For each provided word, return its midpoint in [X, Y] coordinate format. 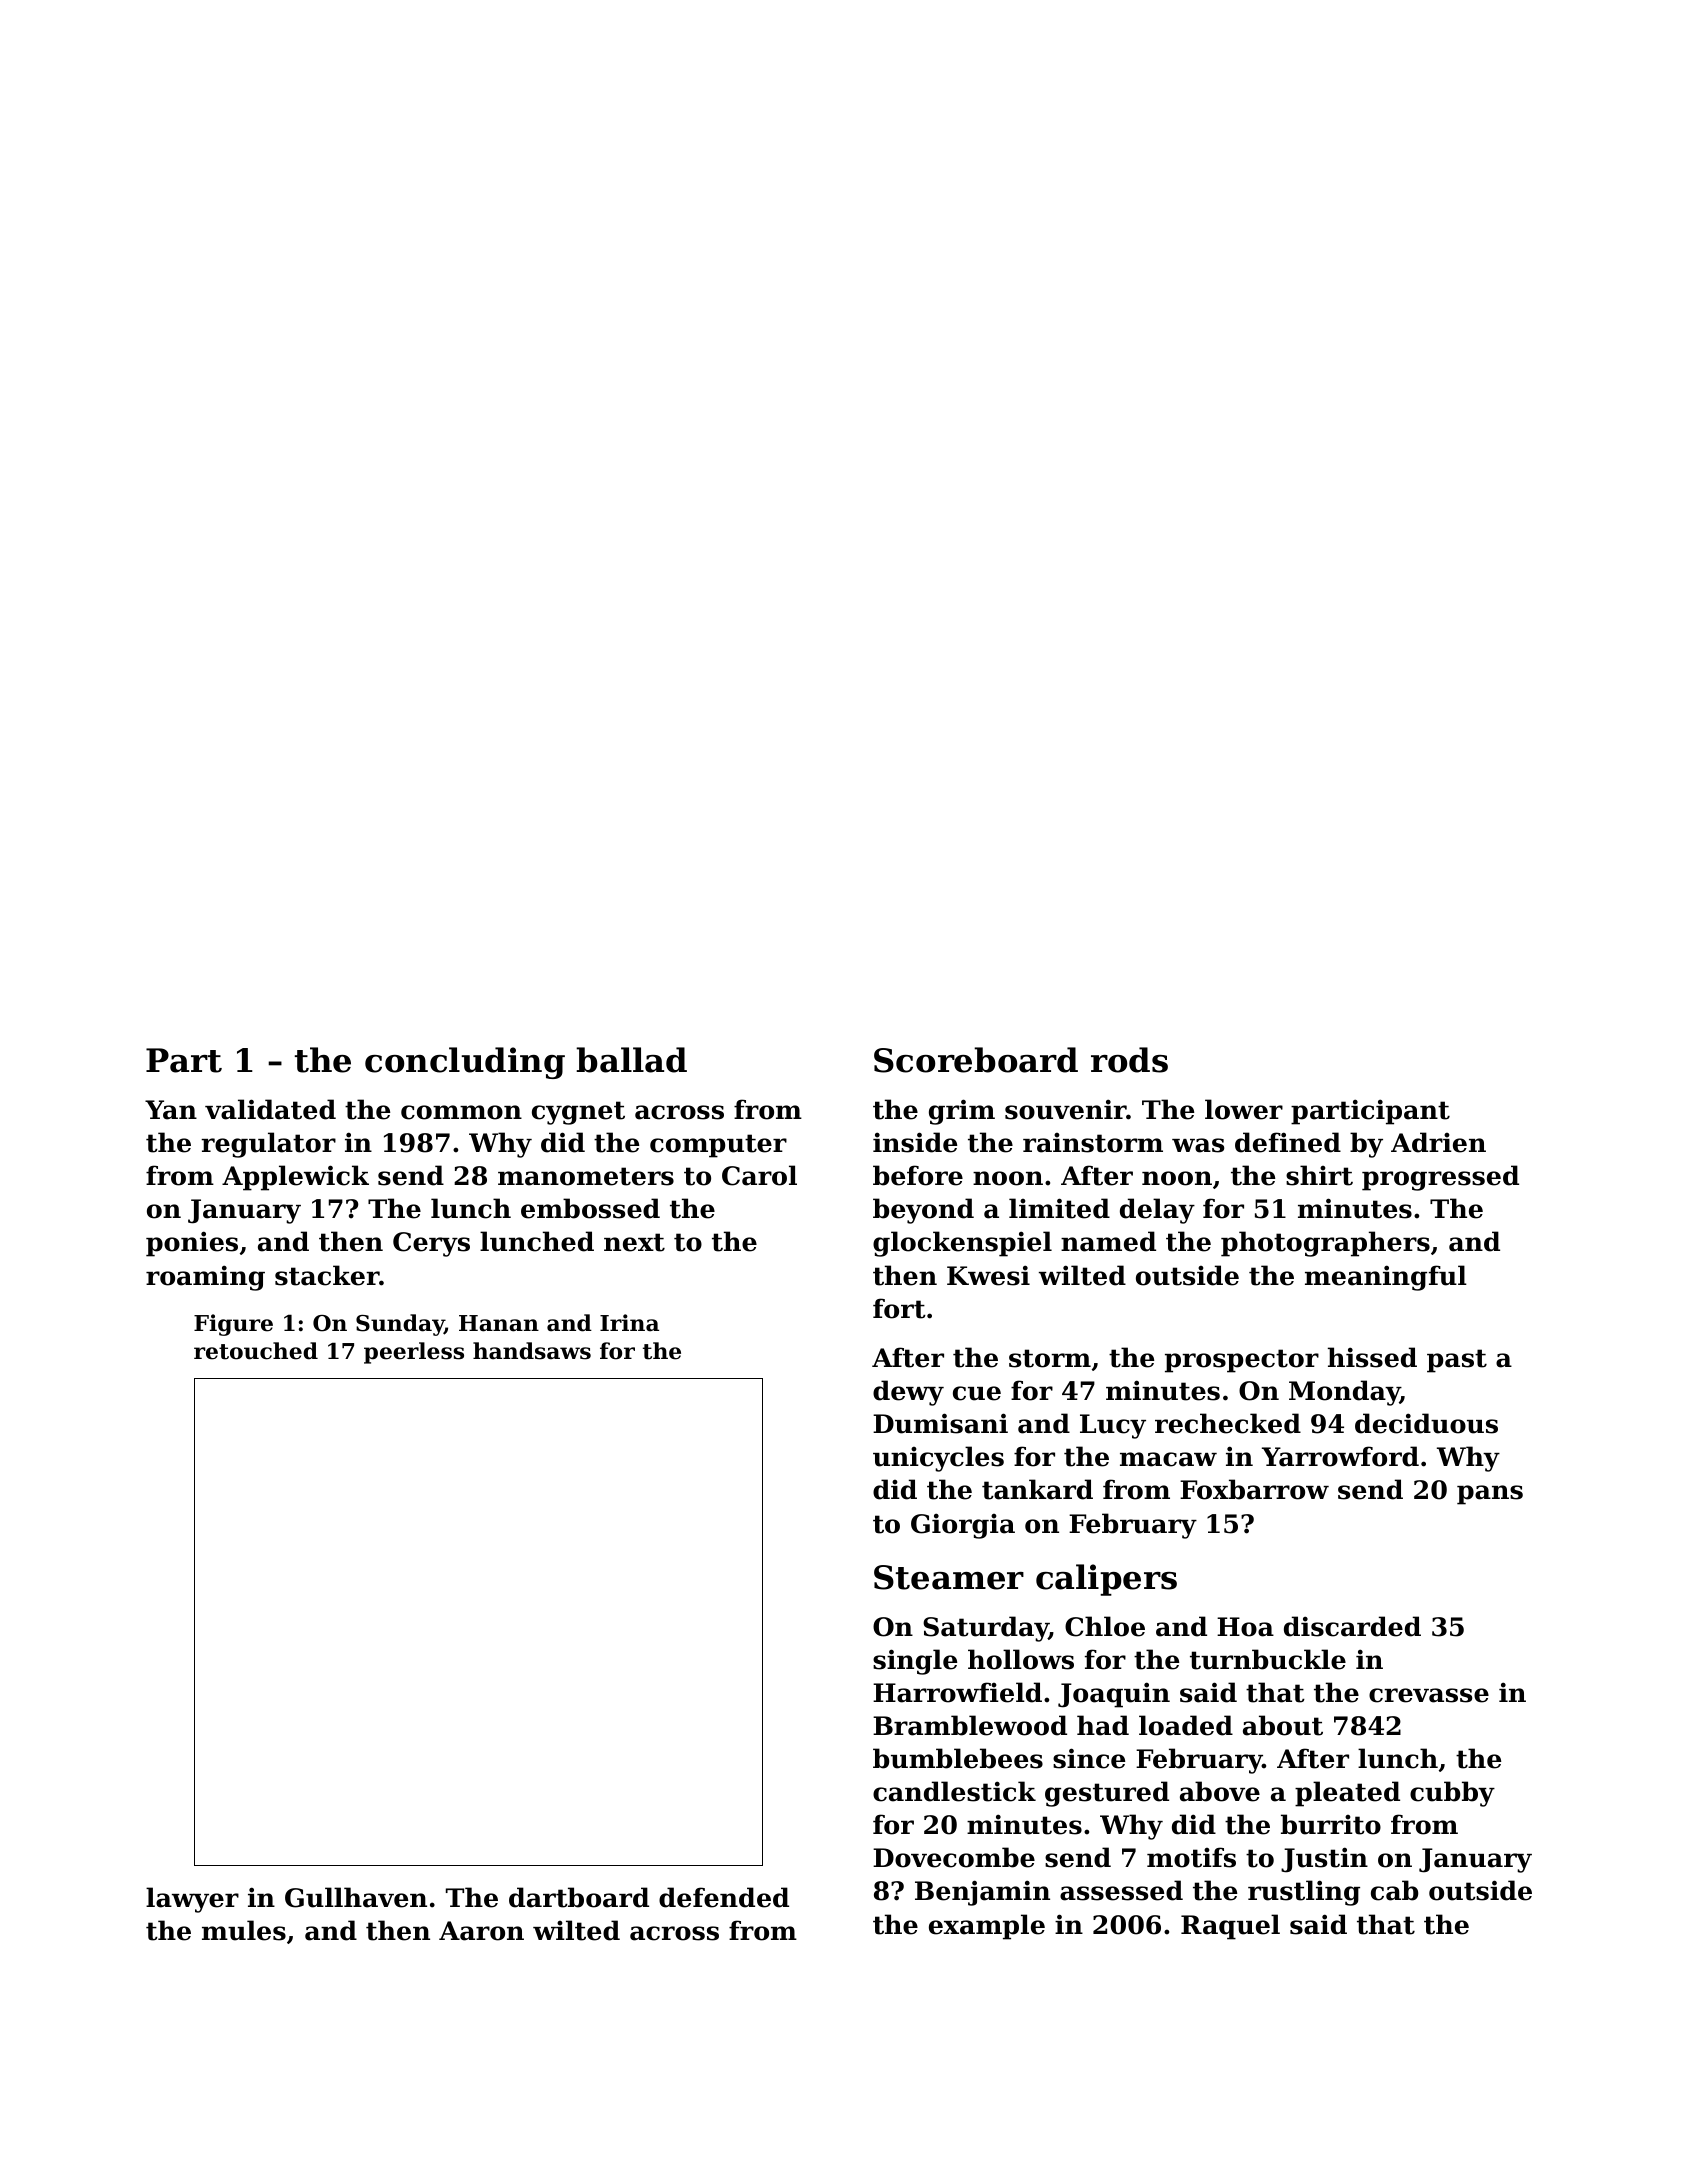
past [1457, 1361]
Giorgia [963, 1526]
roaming [205, 1278]
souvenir [1066, 1109]
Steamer [949, 1577]
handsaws [532, 1351]
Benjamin [982, 1893]
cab [1394, 1890]
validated [270, 1109]
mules [244, 1930]
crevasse [1429, 1695]
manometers [586, 1176]
